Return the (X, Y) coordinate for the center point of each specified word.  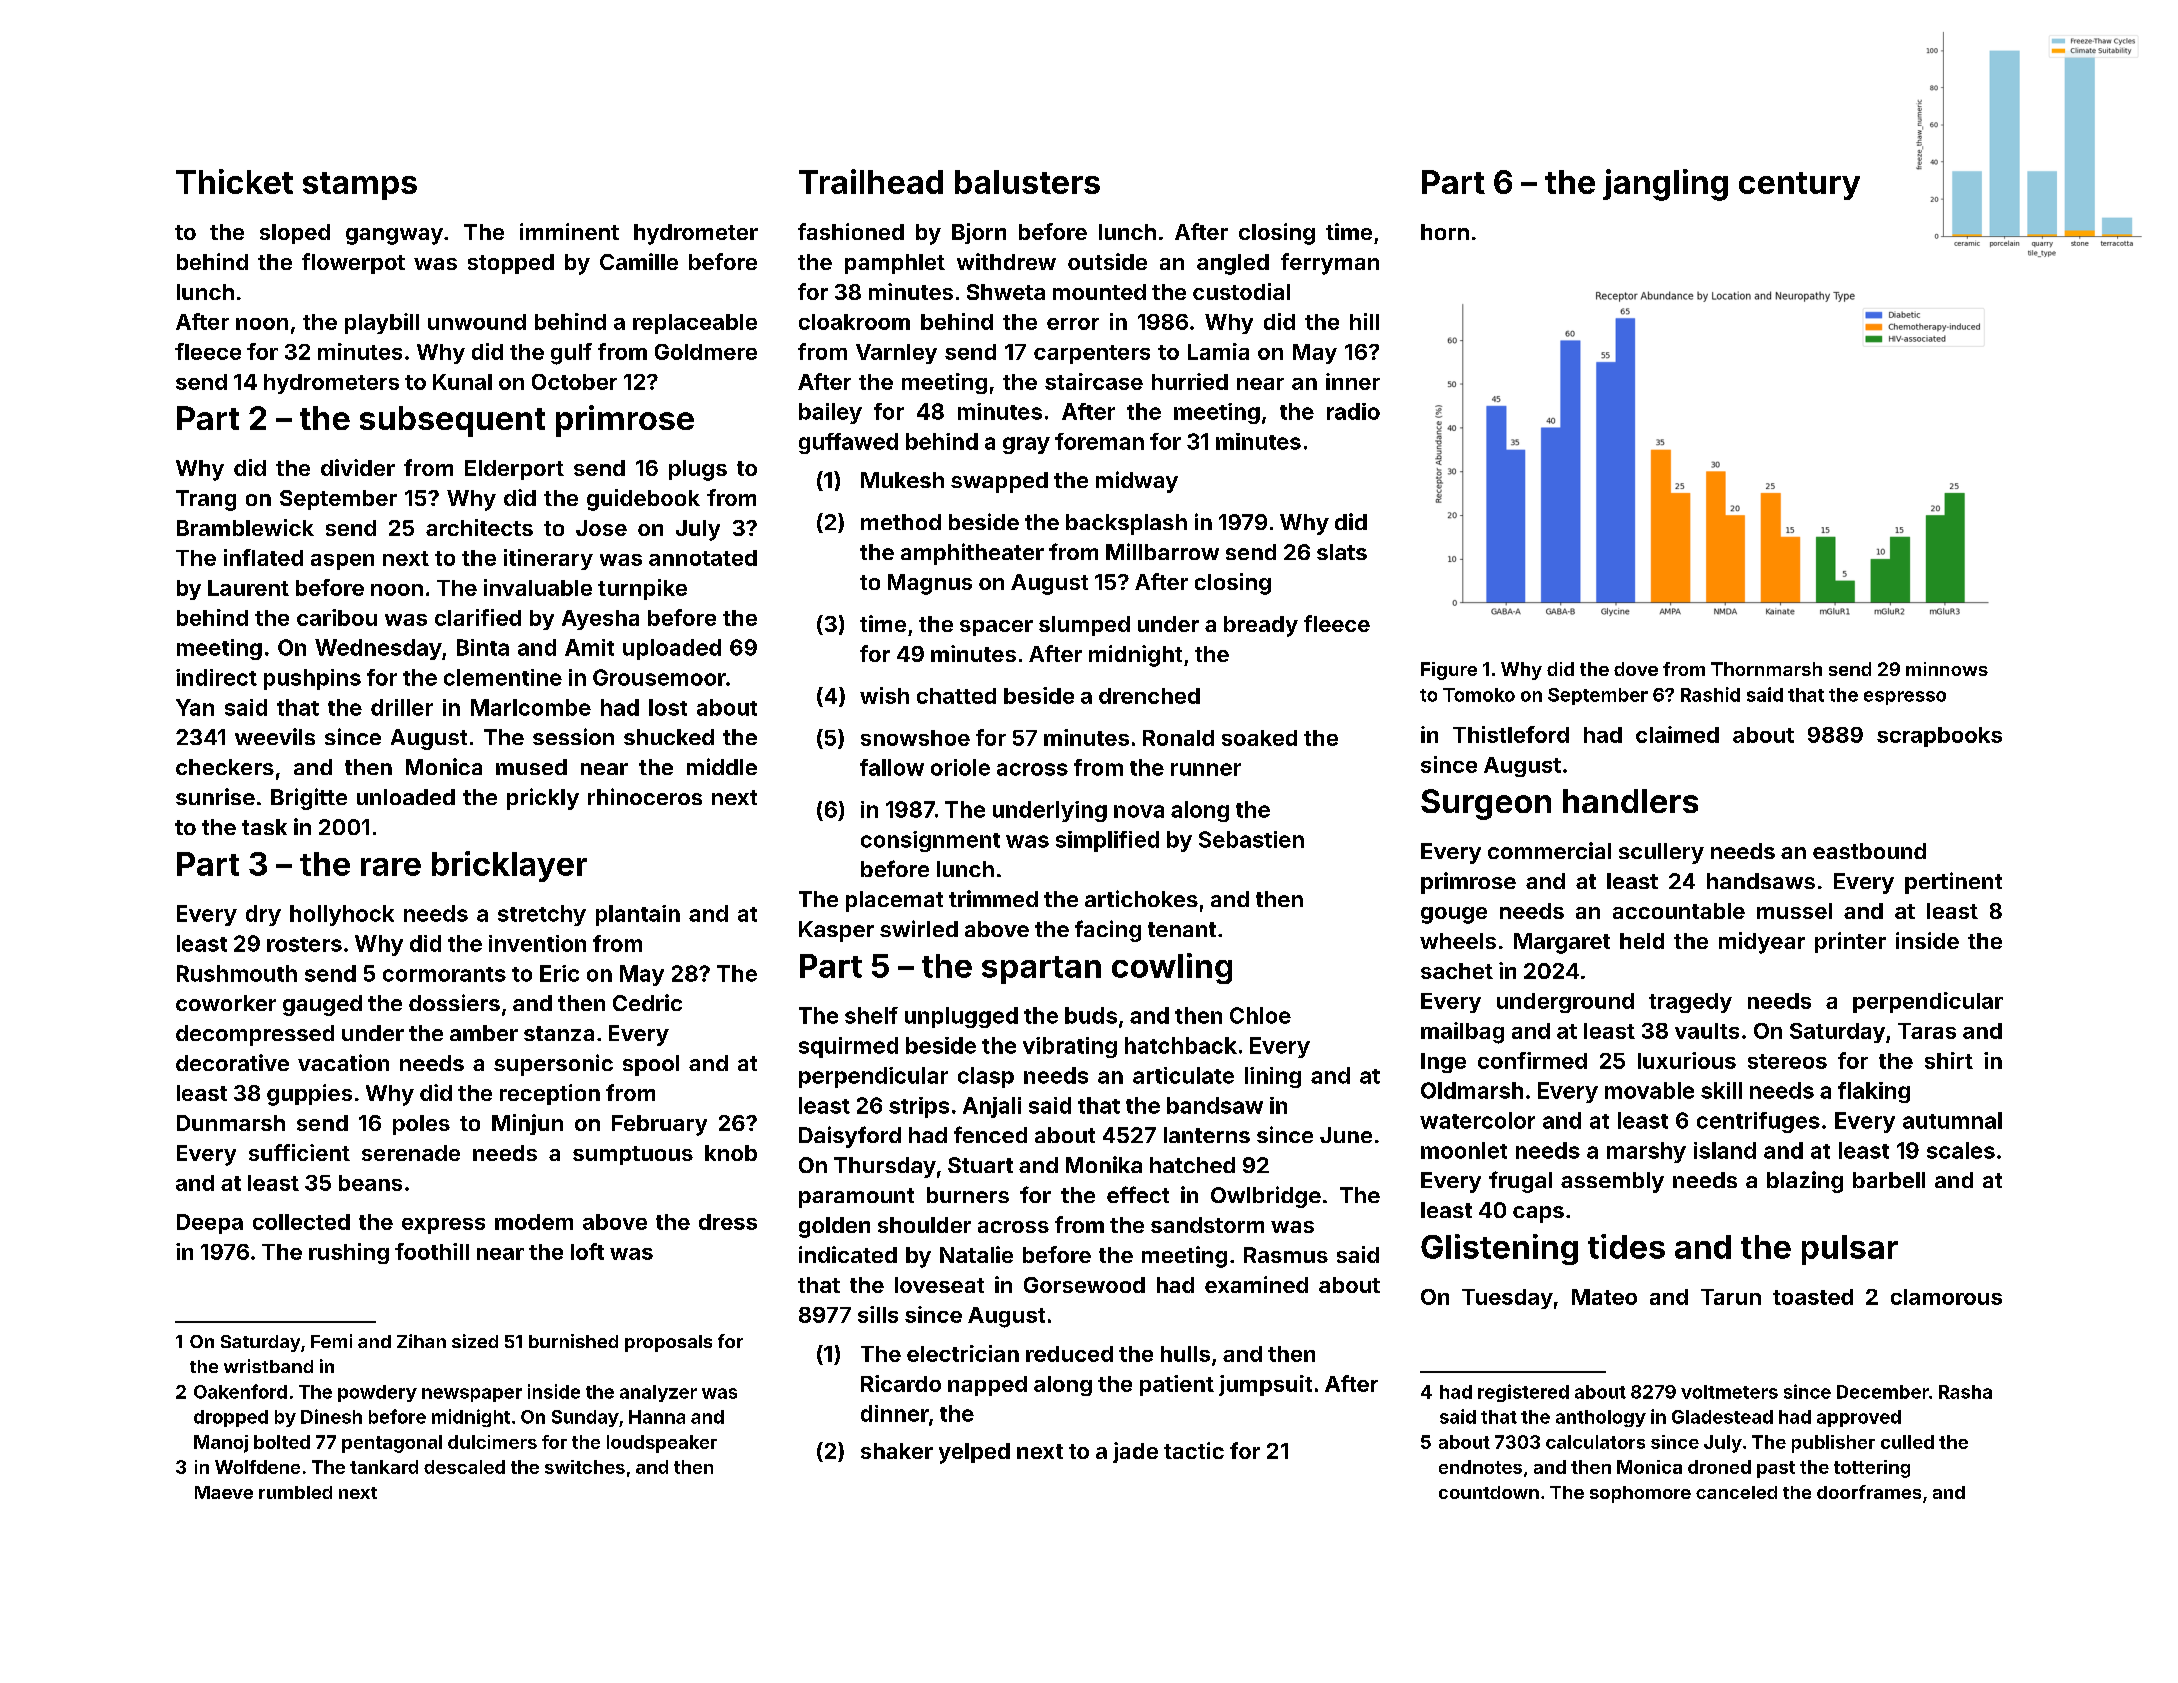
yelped (974, 1453)
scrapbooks (1939, 737)
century (1799, 186)
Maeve (224, 1492)
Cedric (647, 1002)
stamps (360, 186)
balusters (1027, 182)
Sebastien (1251, 839)
